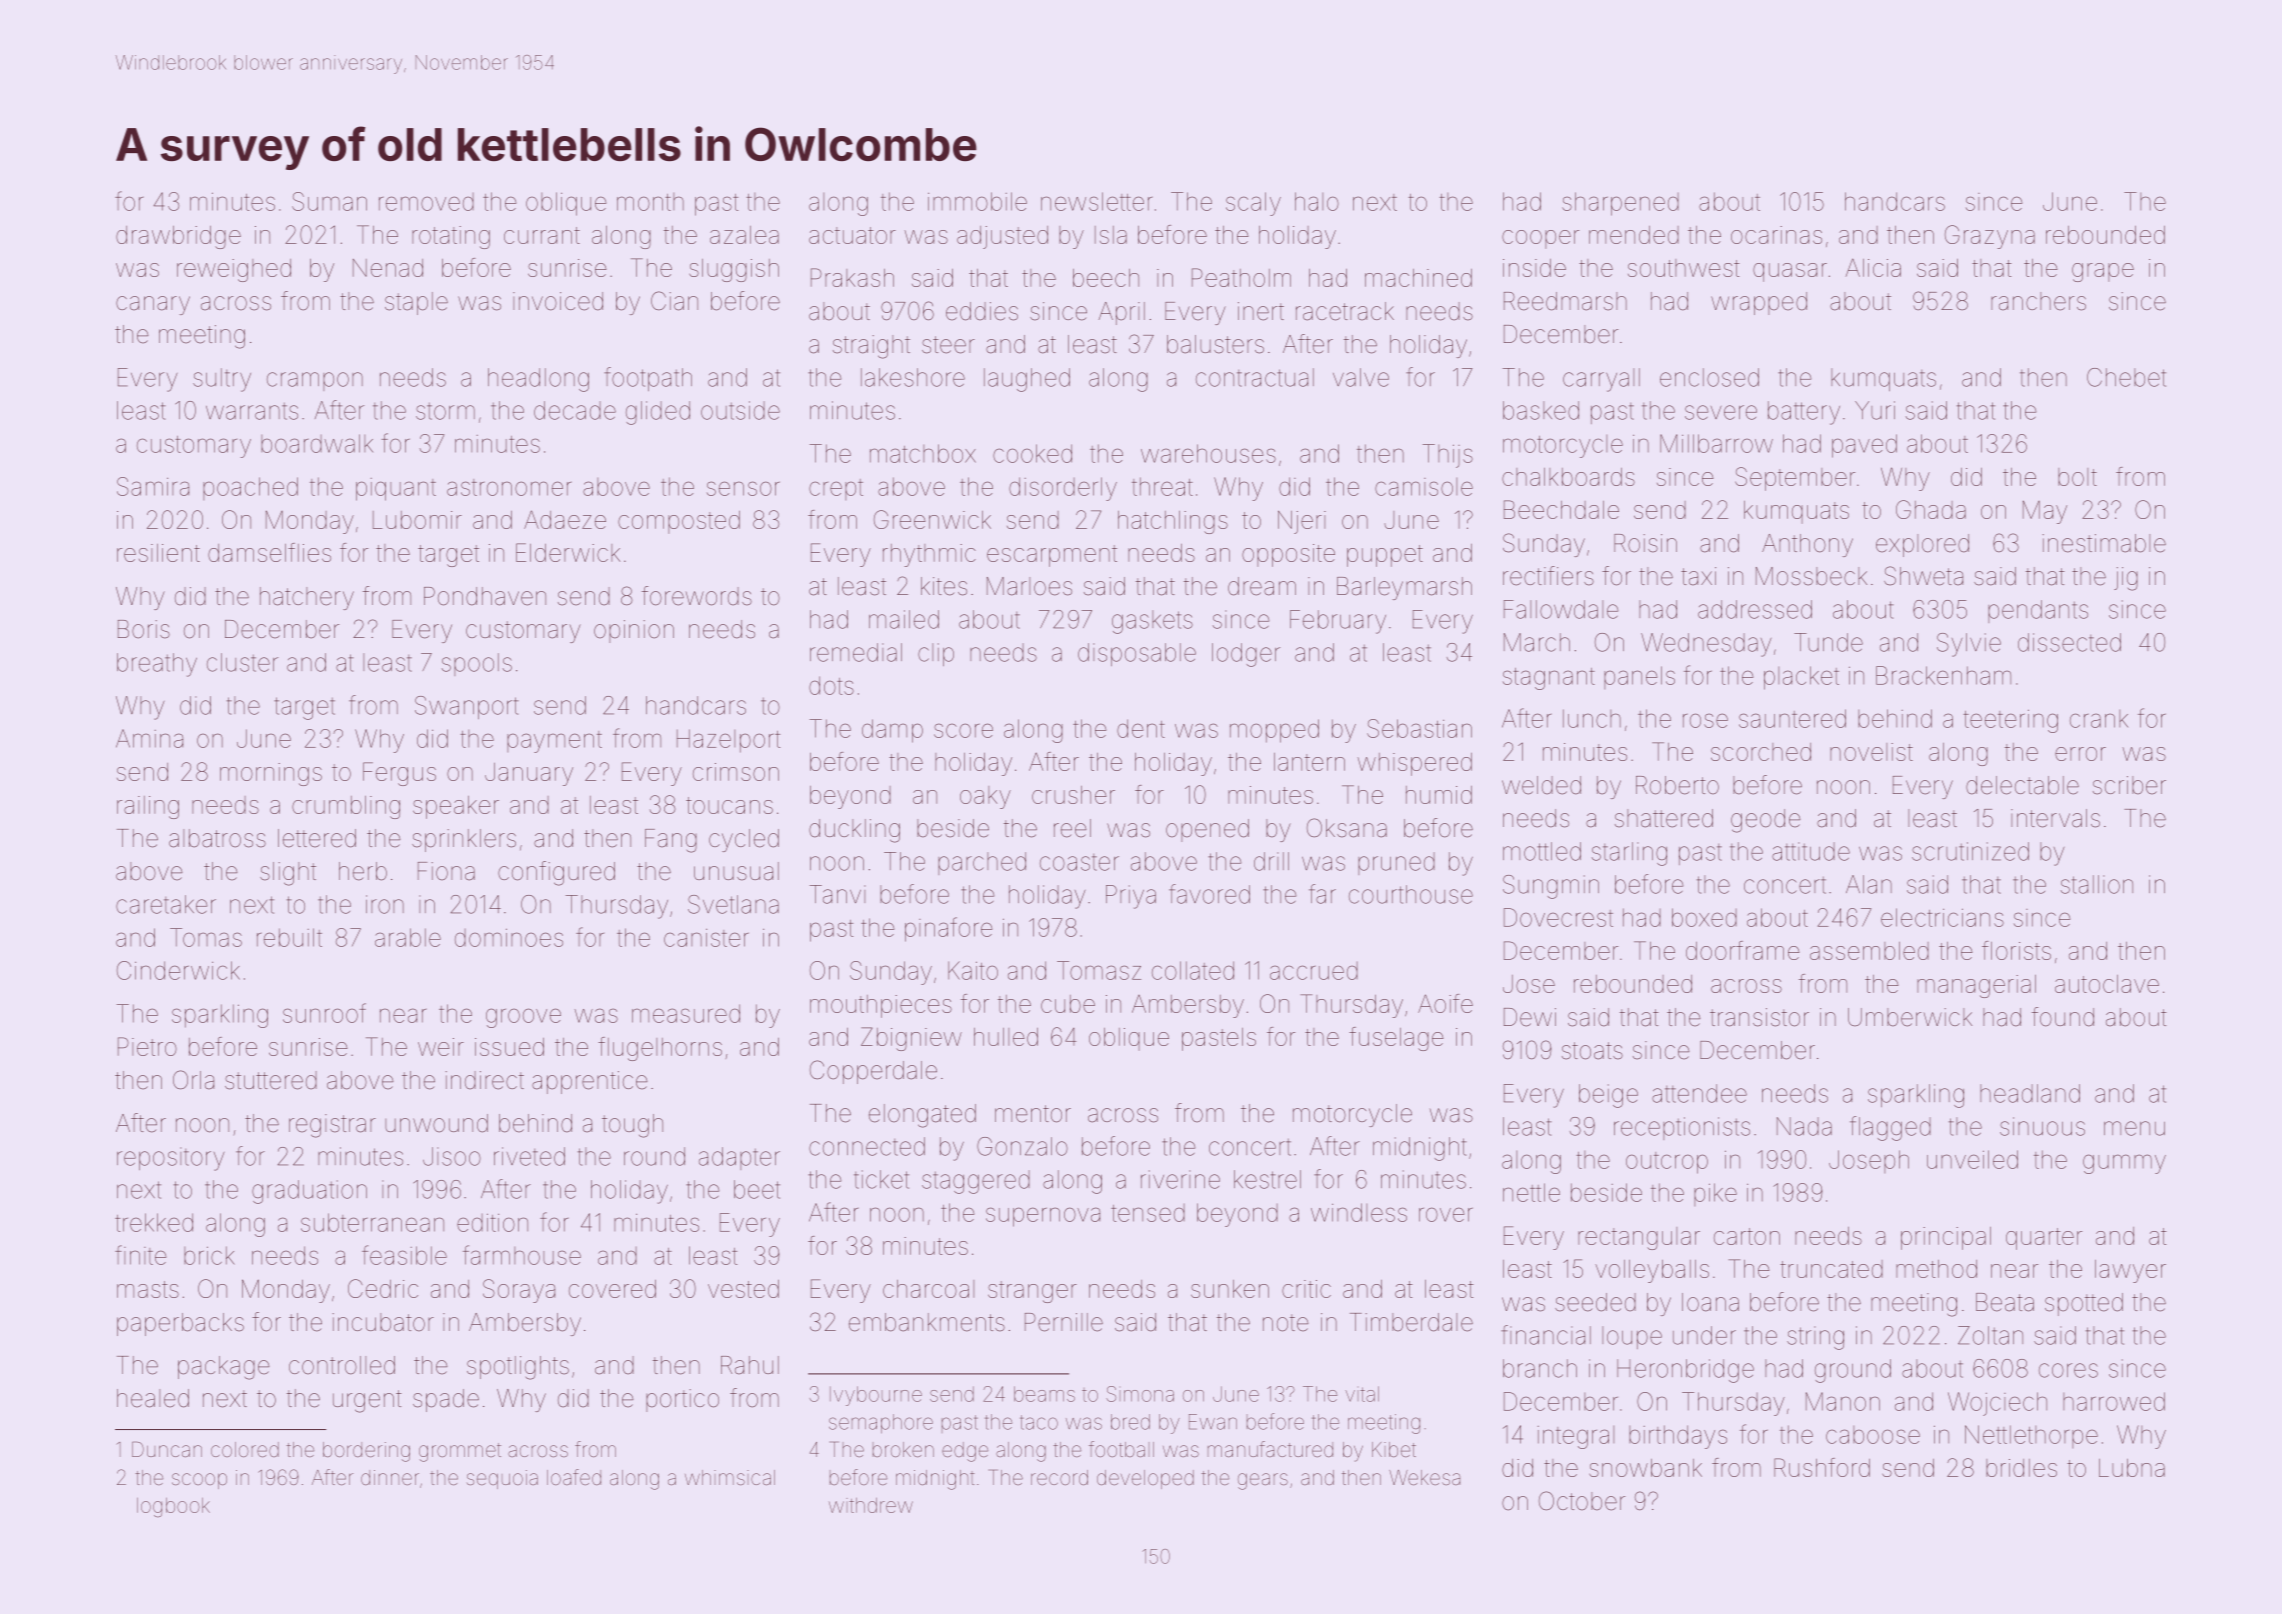 The height and width of the image is (1614, 2282). Describe the element at coordinates (1990, 1335) in the image. I see `Zoltan` at that location.
